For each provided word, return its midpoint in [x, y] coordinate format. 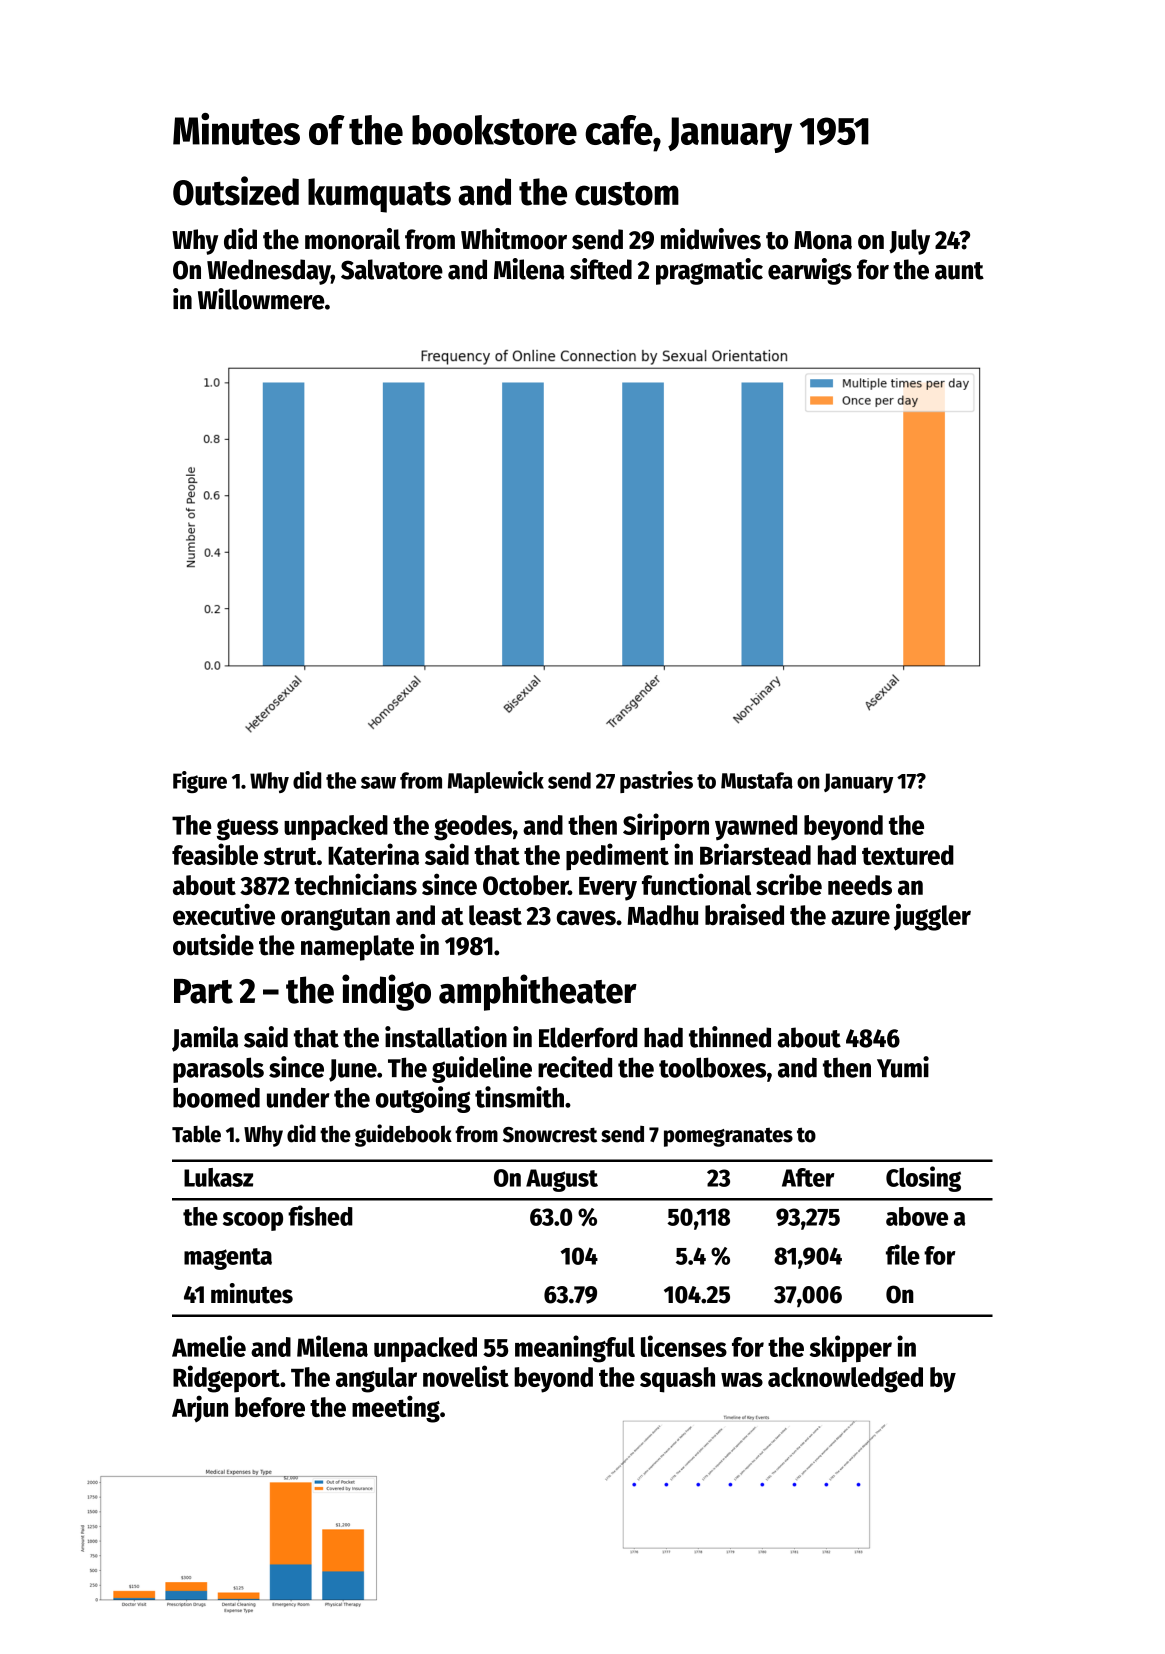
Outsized [236, 191]
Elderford [588, 1037]
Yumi [903, 1067]
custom [627, 193]
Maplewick [496, 782]
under [298, 1097]
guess [248, 830]
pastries [656, 782]
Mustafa [757, 780]
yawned [756, 828]
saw [378, 782]
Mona [823, 240]
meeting [396, 1409]
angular [376, 1380]
